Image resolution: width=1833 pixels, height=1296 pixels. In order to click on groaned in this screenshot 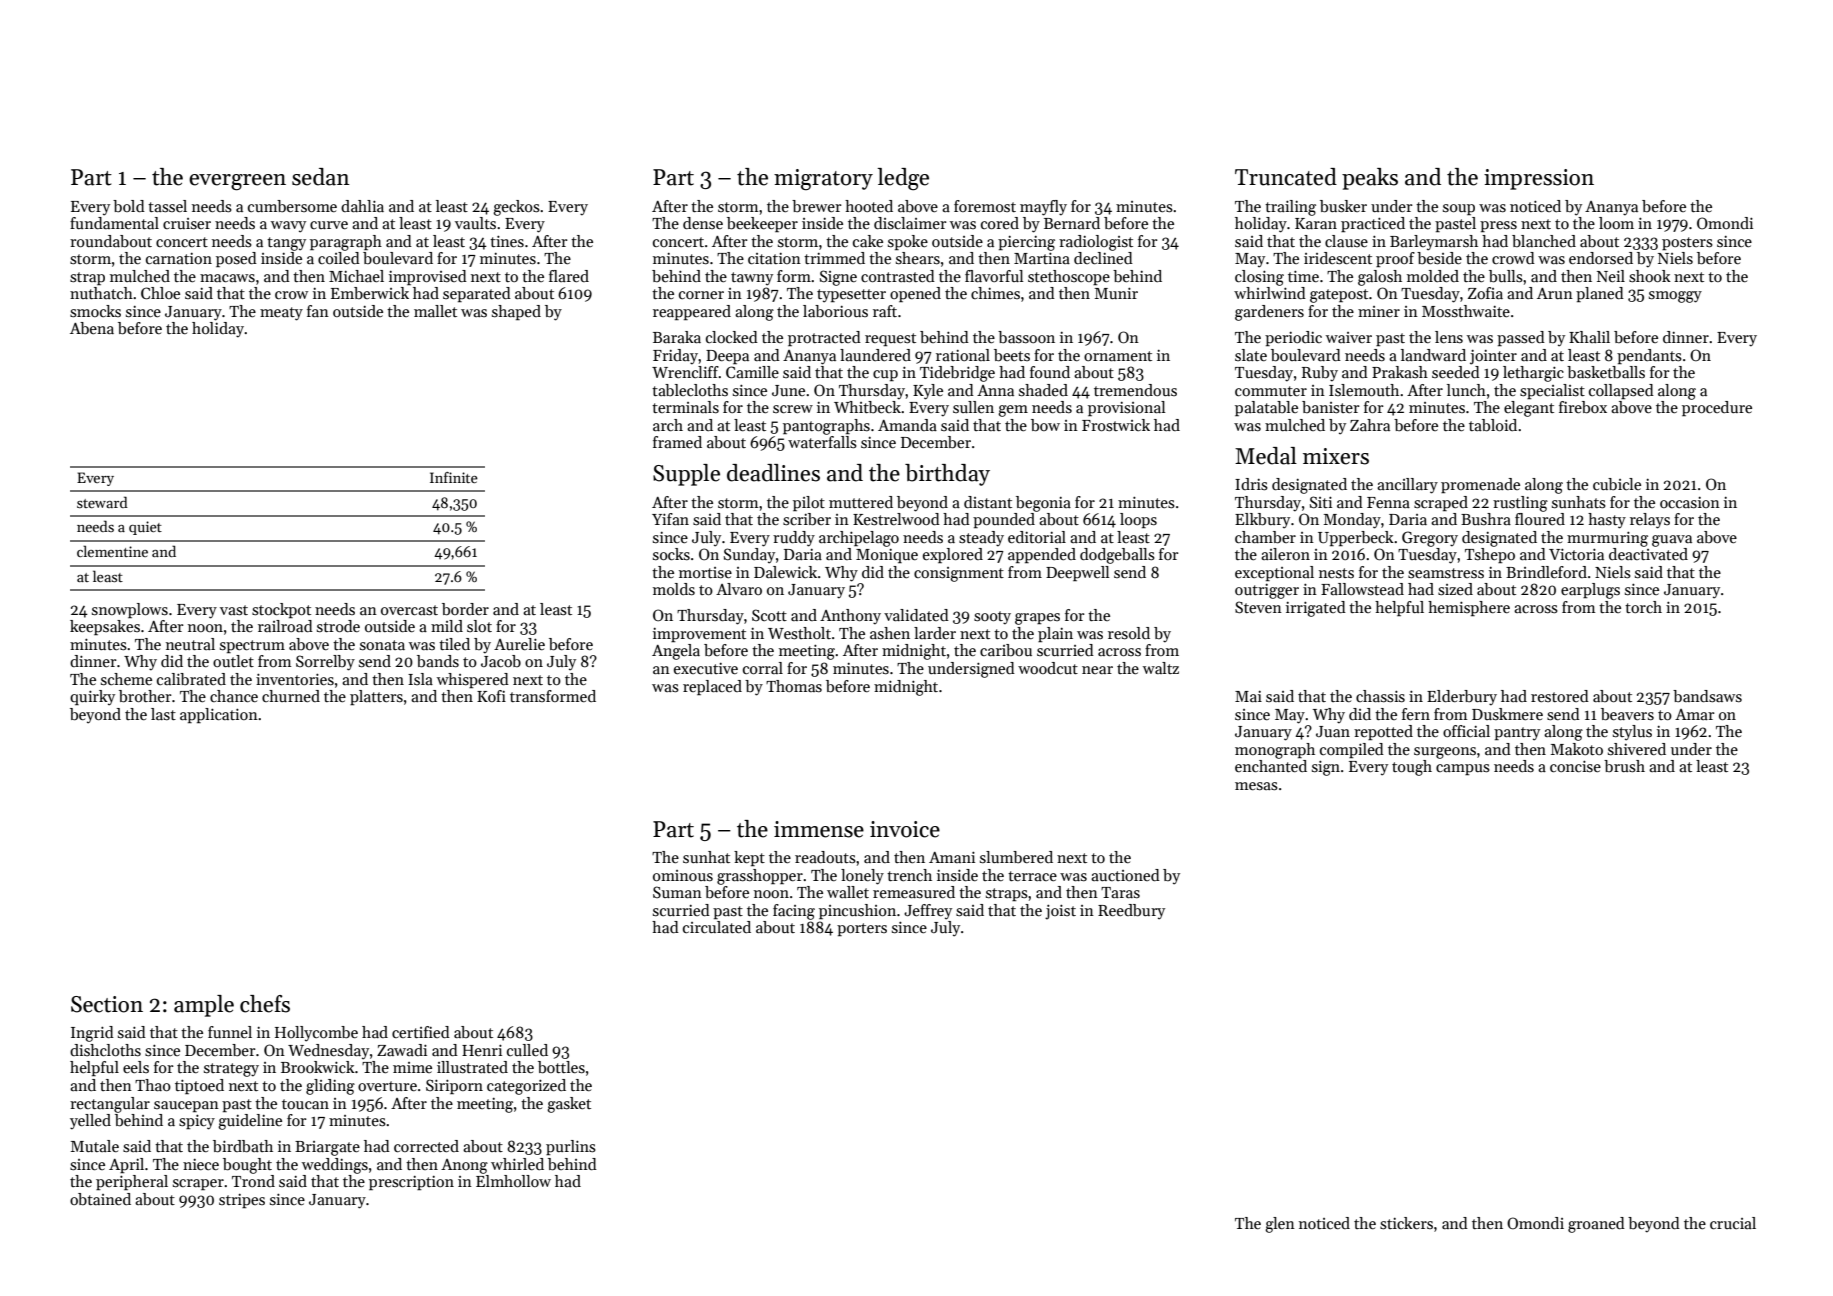, I will do `click(1596, 1225)`.
